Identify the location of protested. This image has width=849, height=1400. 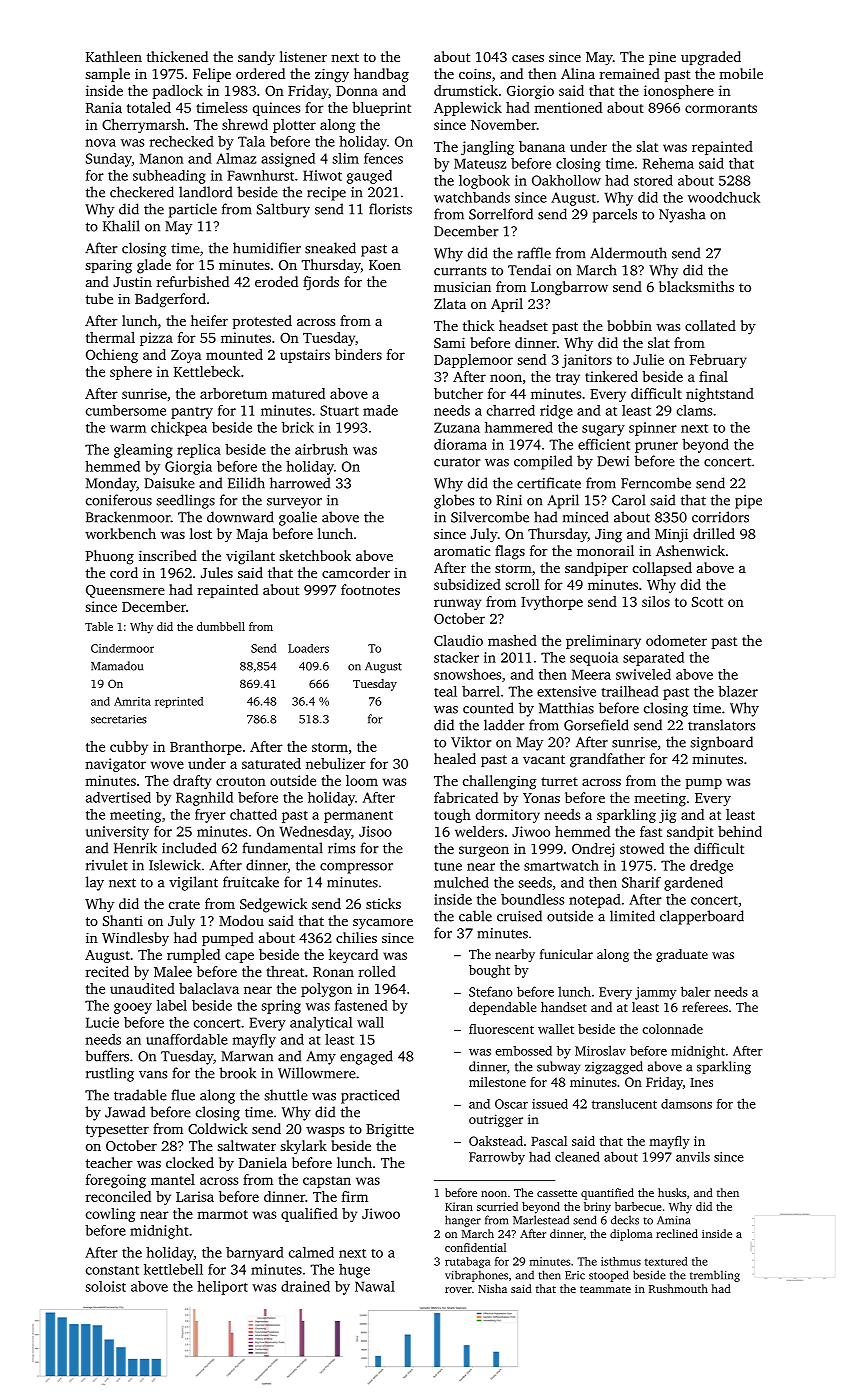
(262, 322).
